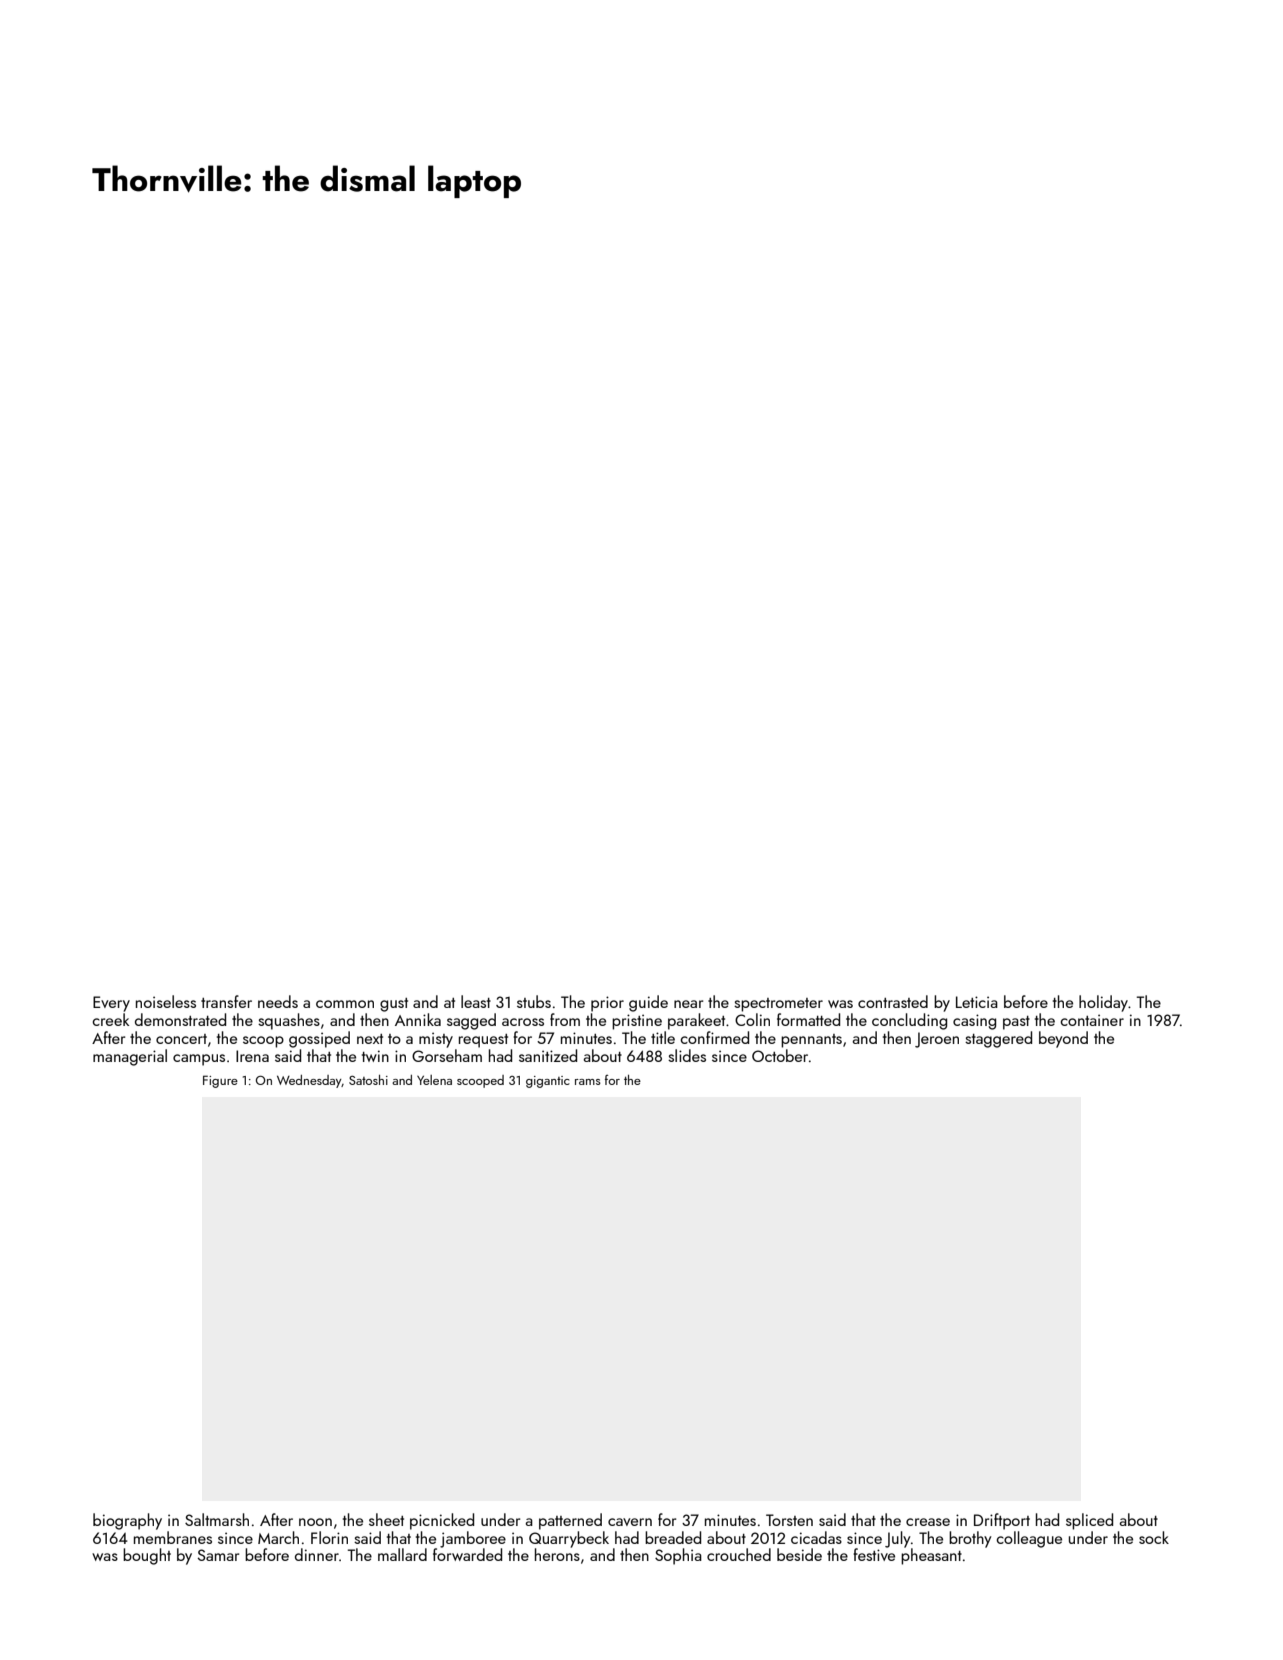 The height and width of the image is (1660, 1283). What do you see at coordinates (127, 1521) in the image?
I see `biography` at bounding box center [127, 1521].
